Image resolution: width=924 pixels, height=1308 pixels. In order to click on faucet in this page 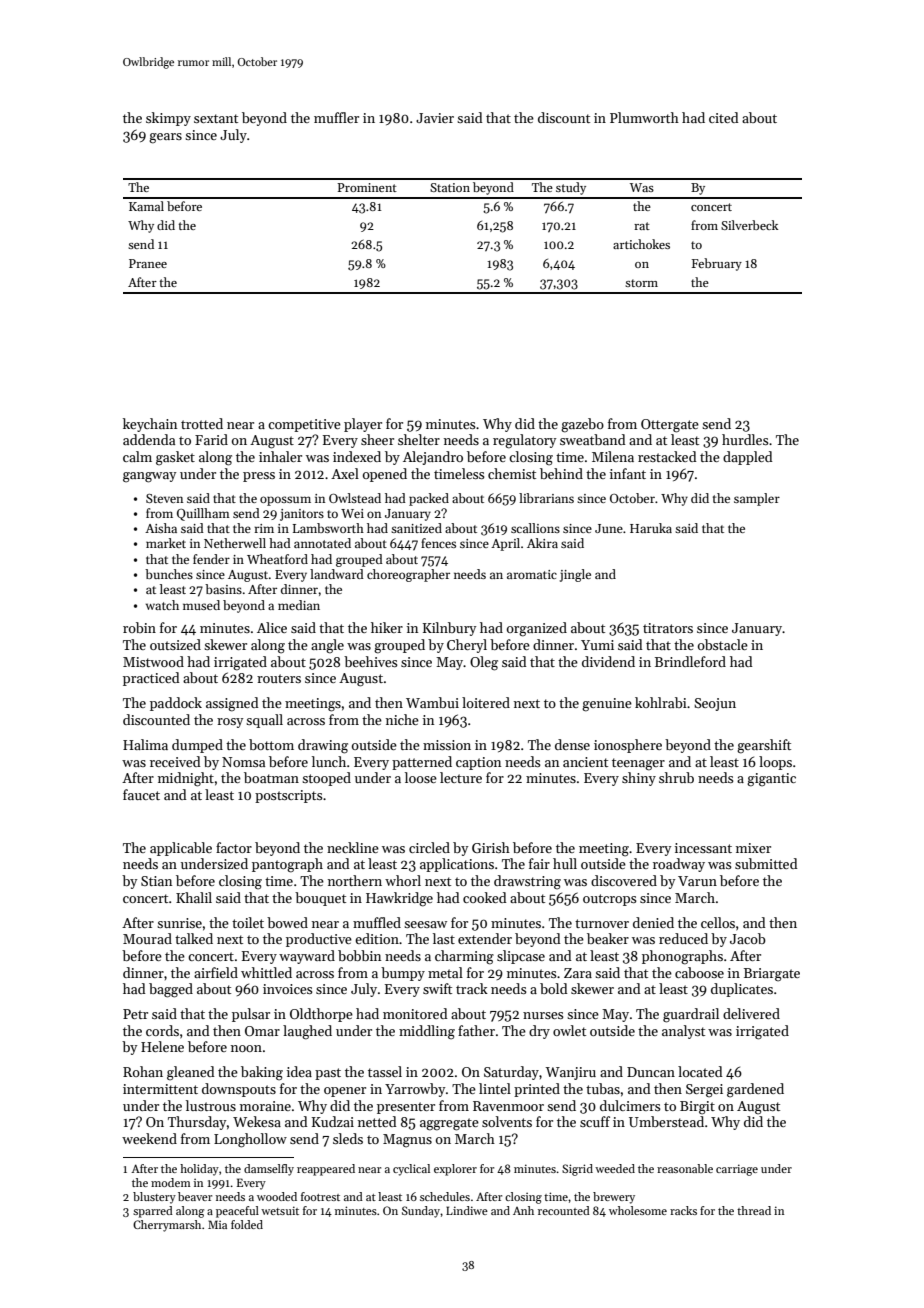, I will do `click(141, 794)`.
